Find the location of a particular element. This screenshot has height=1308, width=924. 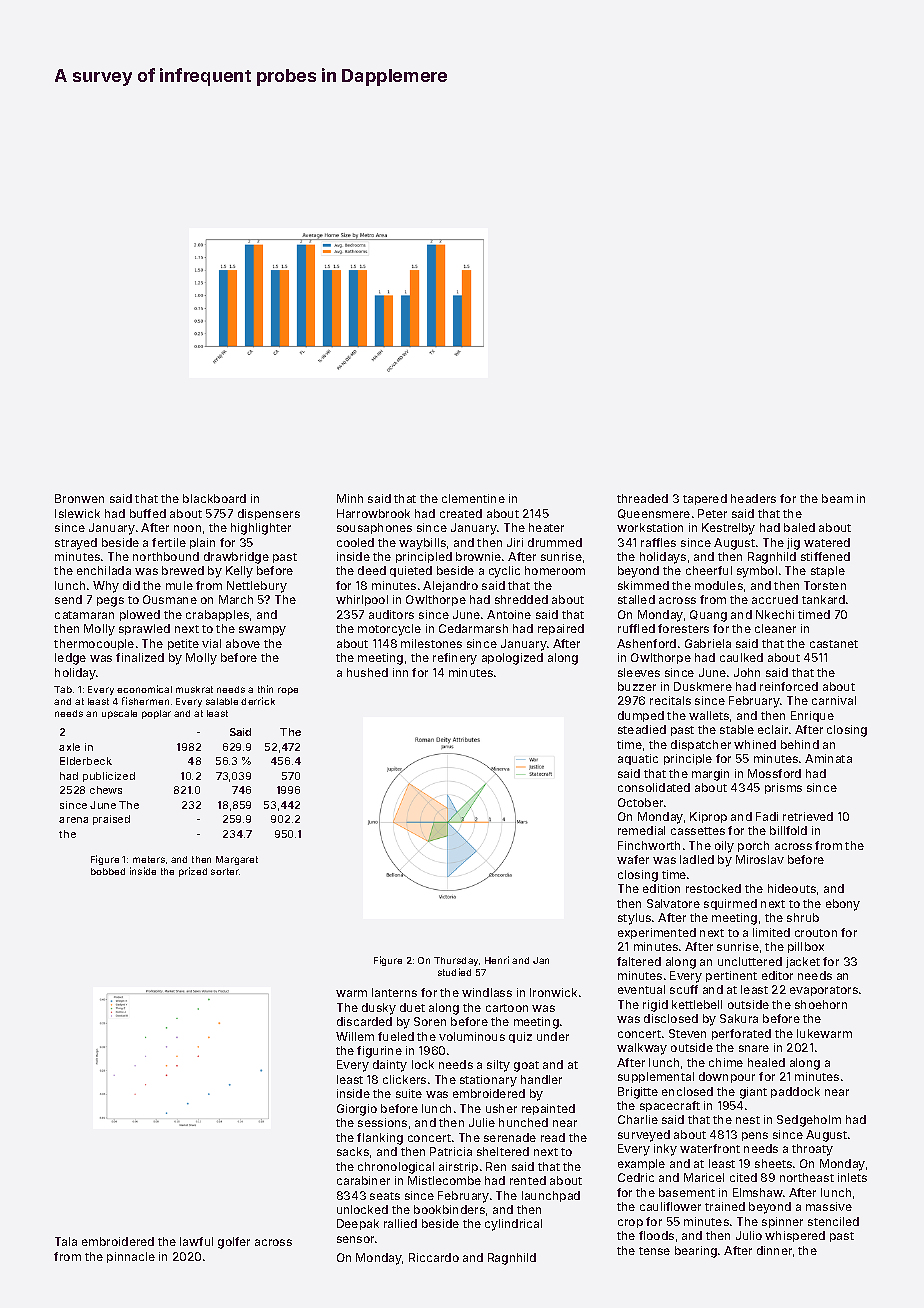

evaporators is located at coordinates (824, 991).
